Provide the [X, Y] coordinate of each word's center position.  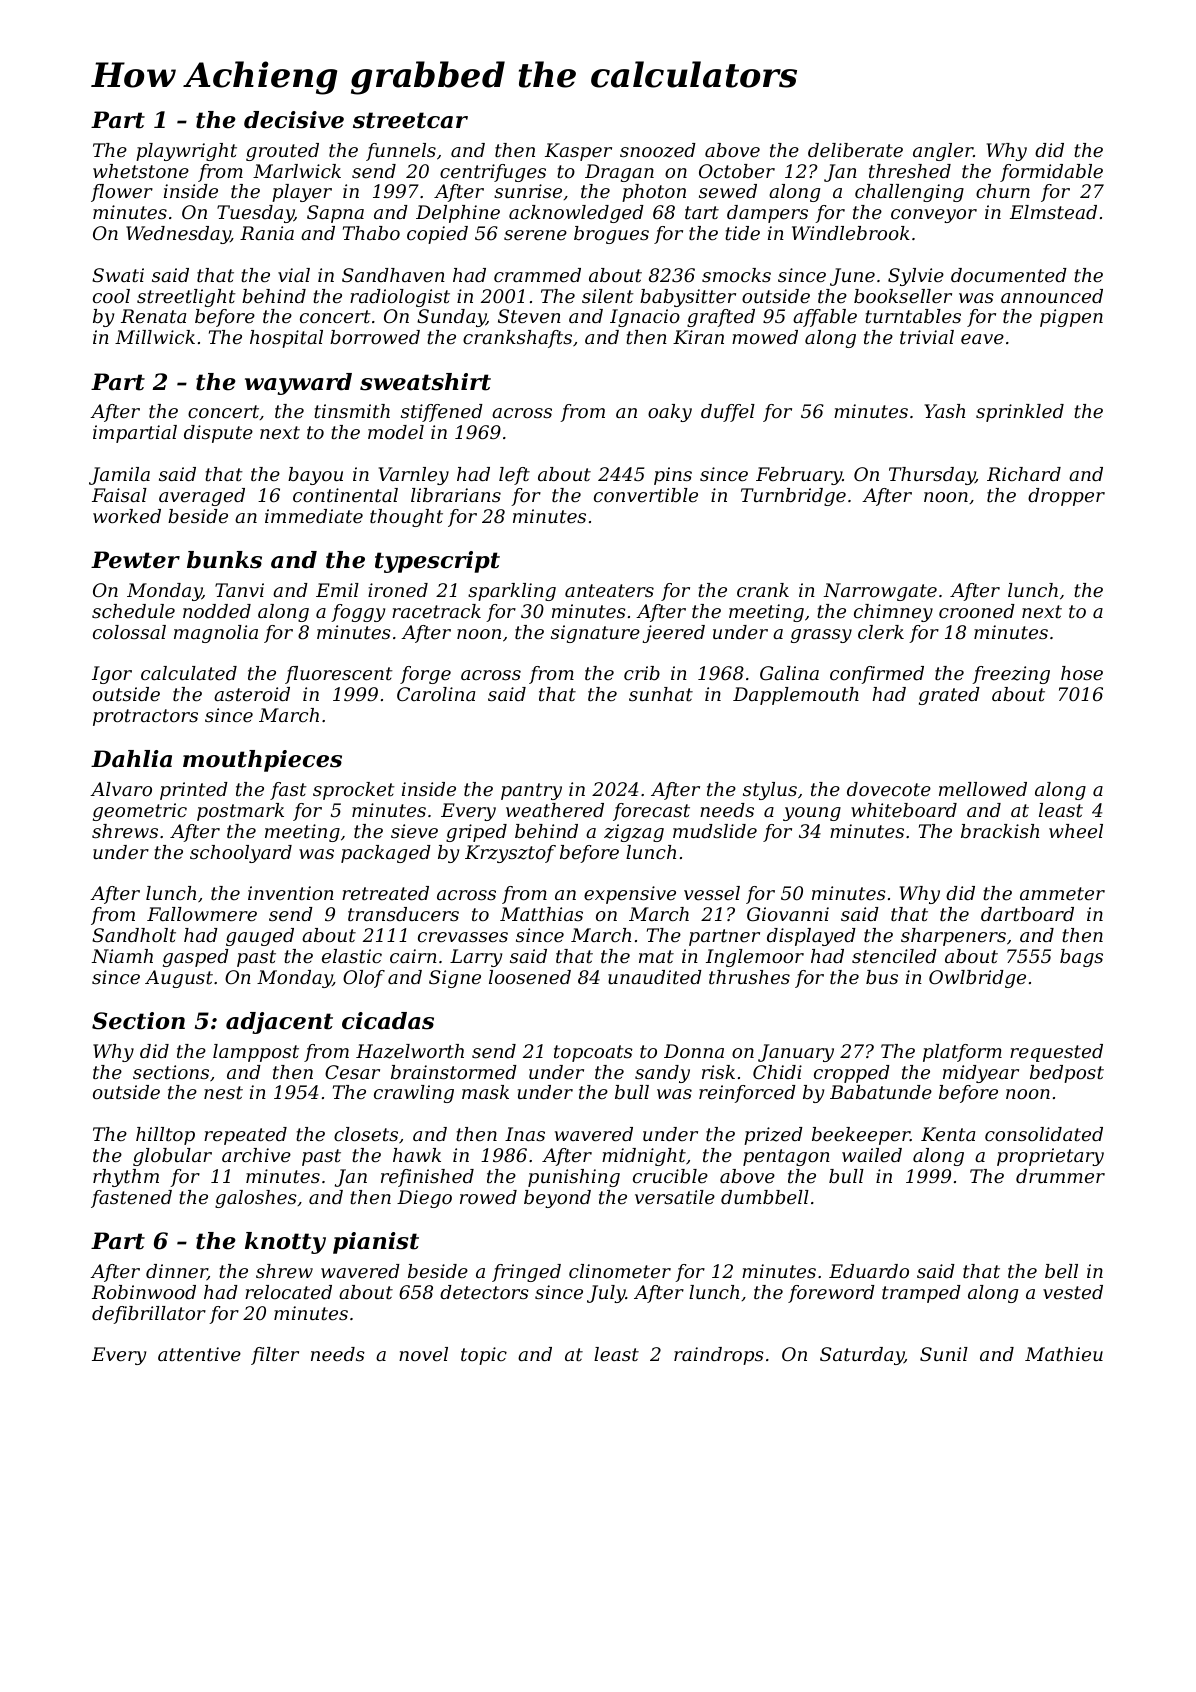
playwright [186, 152]
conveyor [934, 216]
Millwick [155, 337]
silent [608, 296]
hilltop [165, 1136]
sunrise [528, 191]
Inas [525, 1134]
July [606, 1294]
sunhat [661, 694]
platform [962, 1053]
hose [1082, 673]
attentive [199, 1354]
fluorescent [339, 675]
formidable [1051, 173]
